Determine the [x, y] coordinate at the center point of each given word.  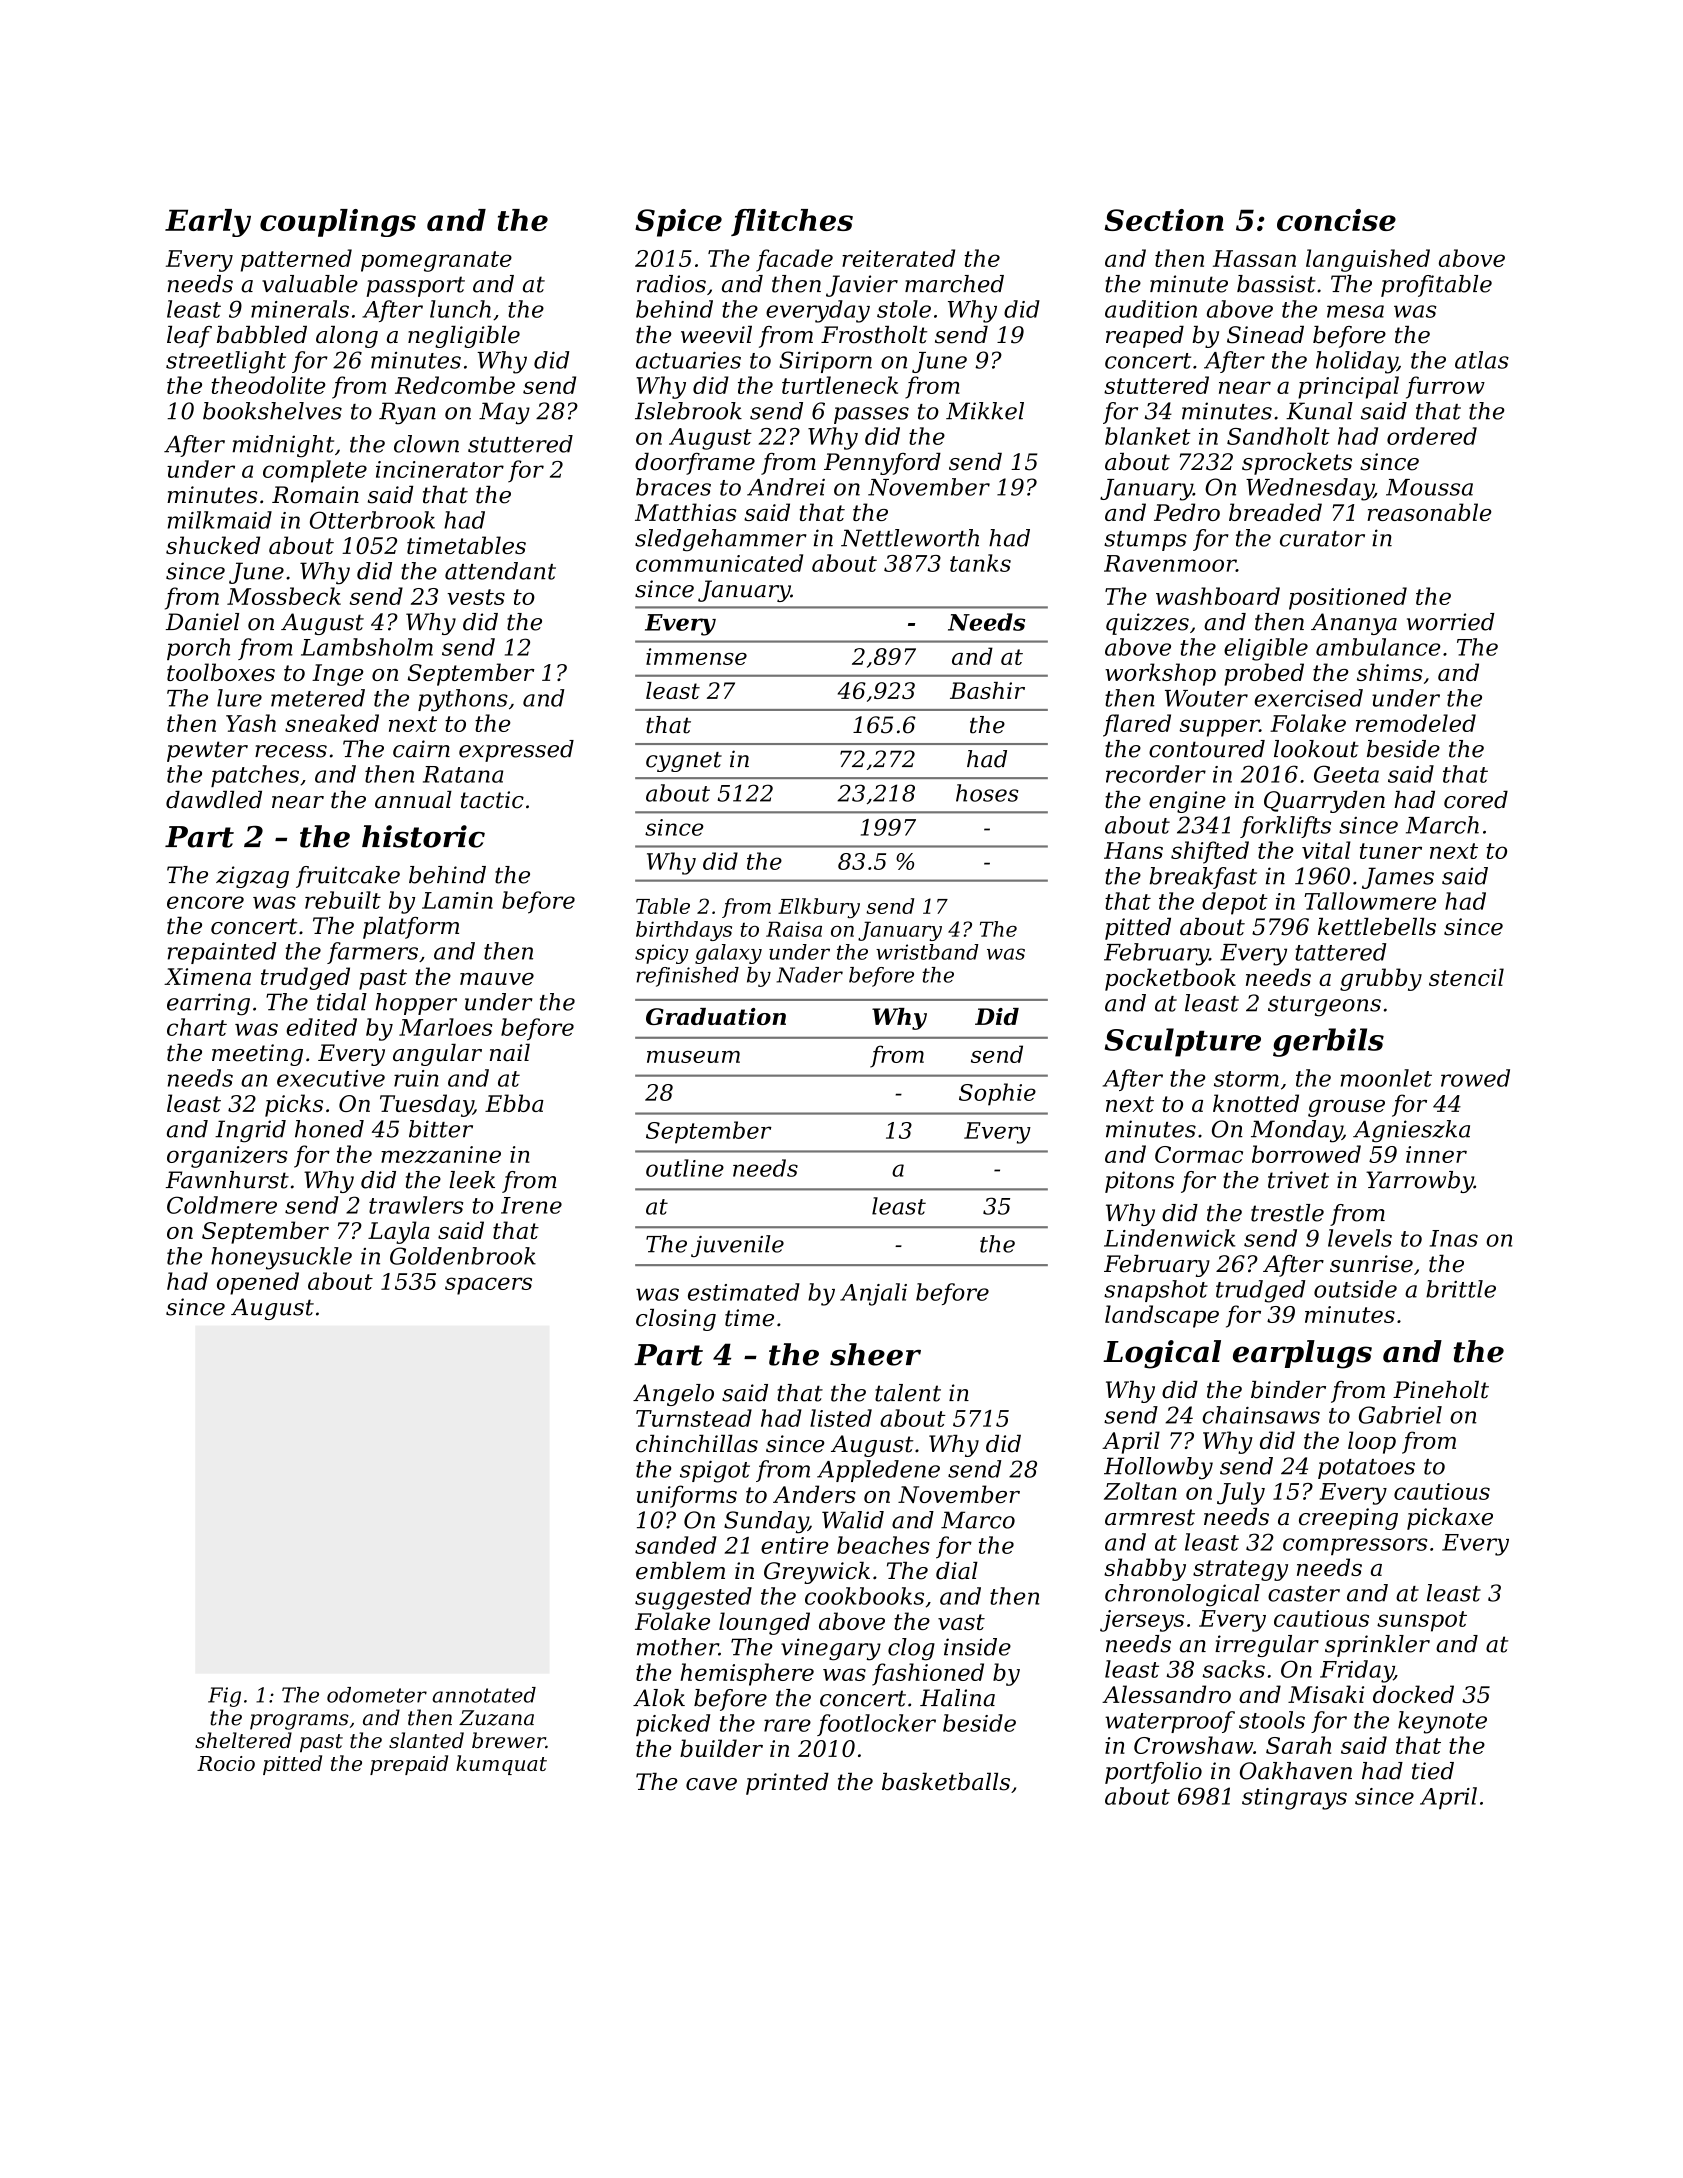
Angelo [673, 1395]
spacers [488, 1286]
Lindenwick [1170, 1238]
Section [1164, 220]
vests [476, 597]
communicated [719, 563]
